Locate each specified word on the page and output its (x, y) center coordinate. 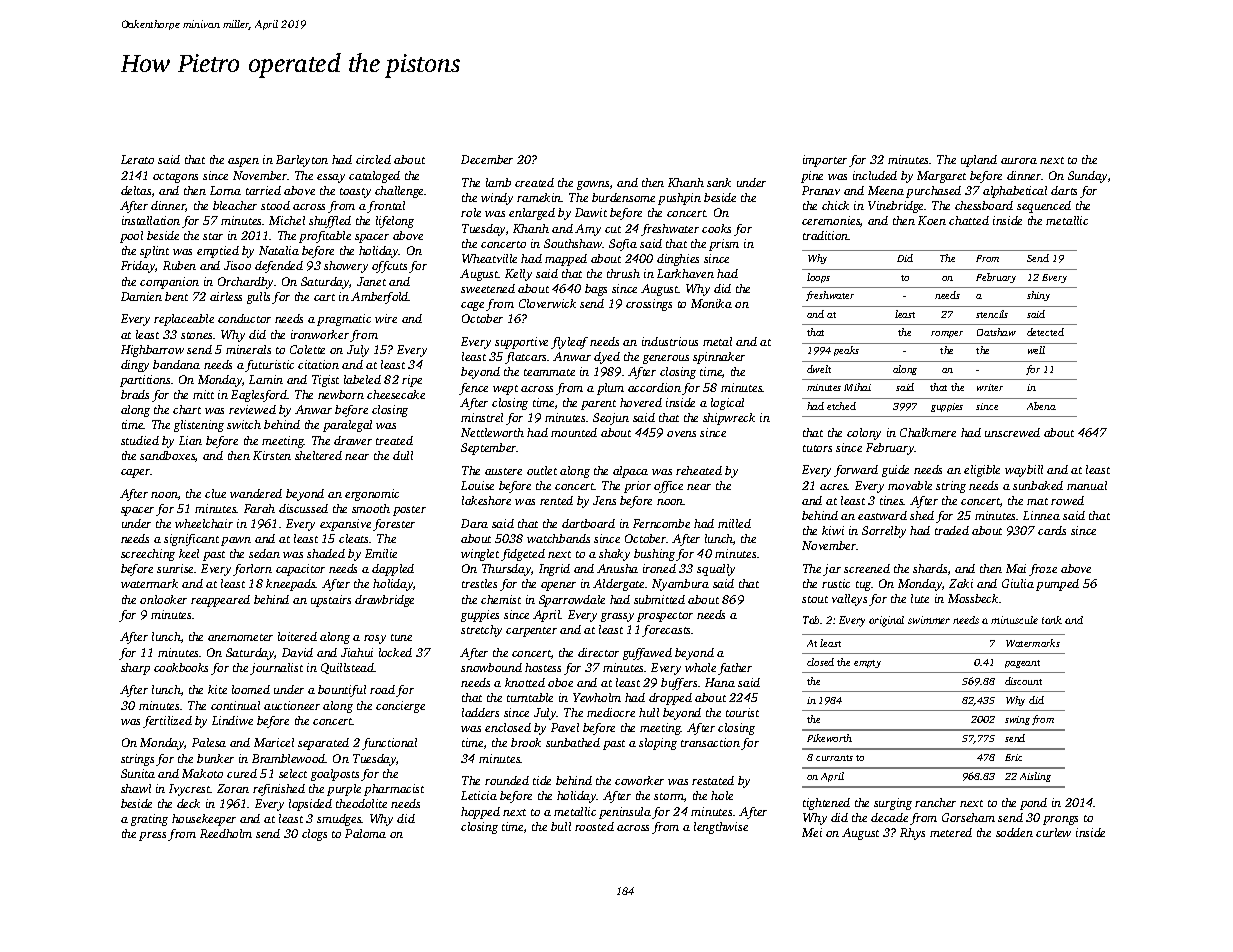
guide (895, 471)
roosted (594, 826)
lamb (498, 182)
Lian (190, 440)
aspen (243, 162)
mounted (574, 432)
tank (1052, 620)
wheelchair (204, 523)
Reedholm (226, 833)
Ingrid (554, 570)
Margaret (941, 177)
